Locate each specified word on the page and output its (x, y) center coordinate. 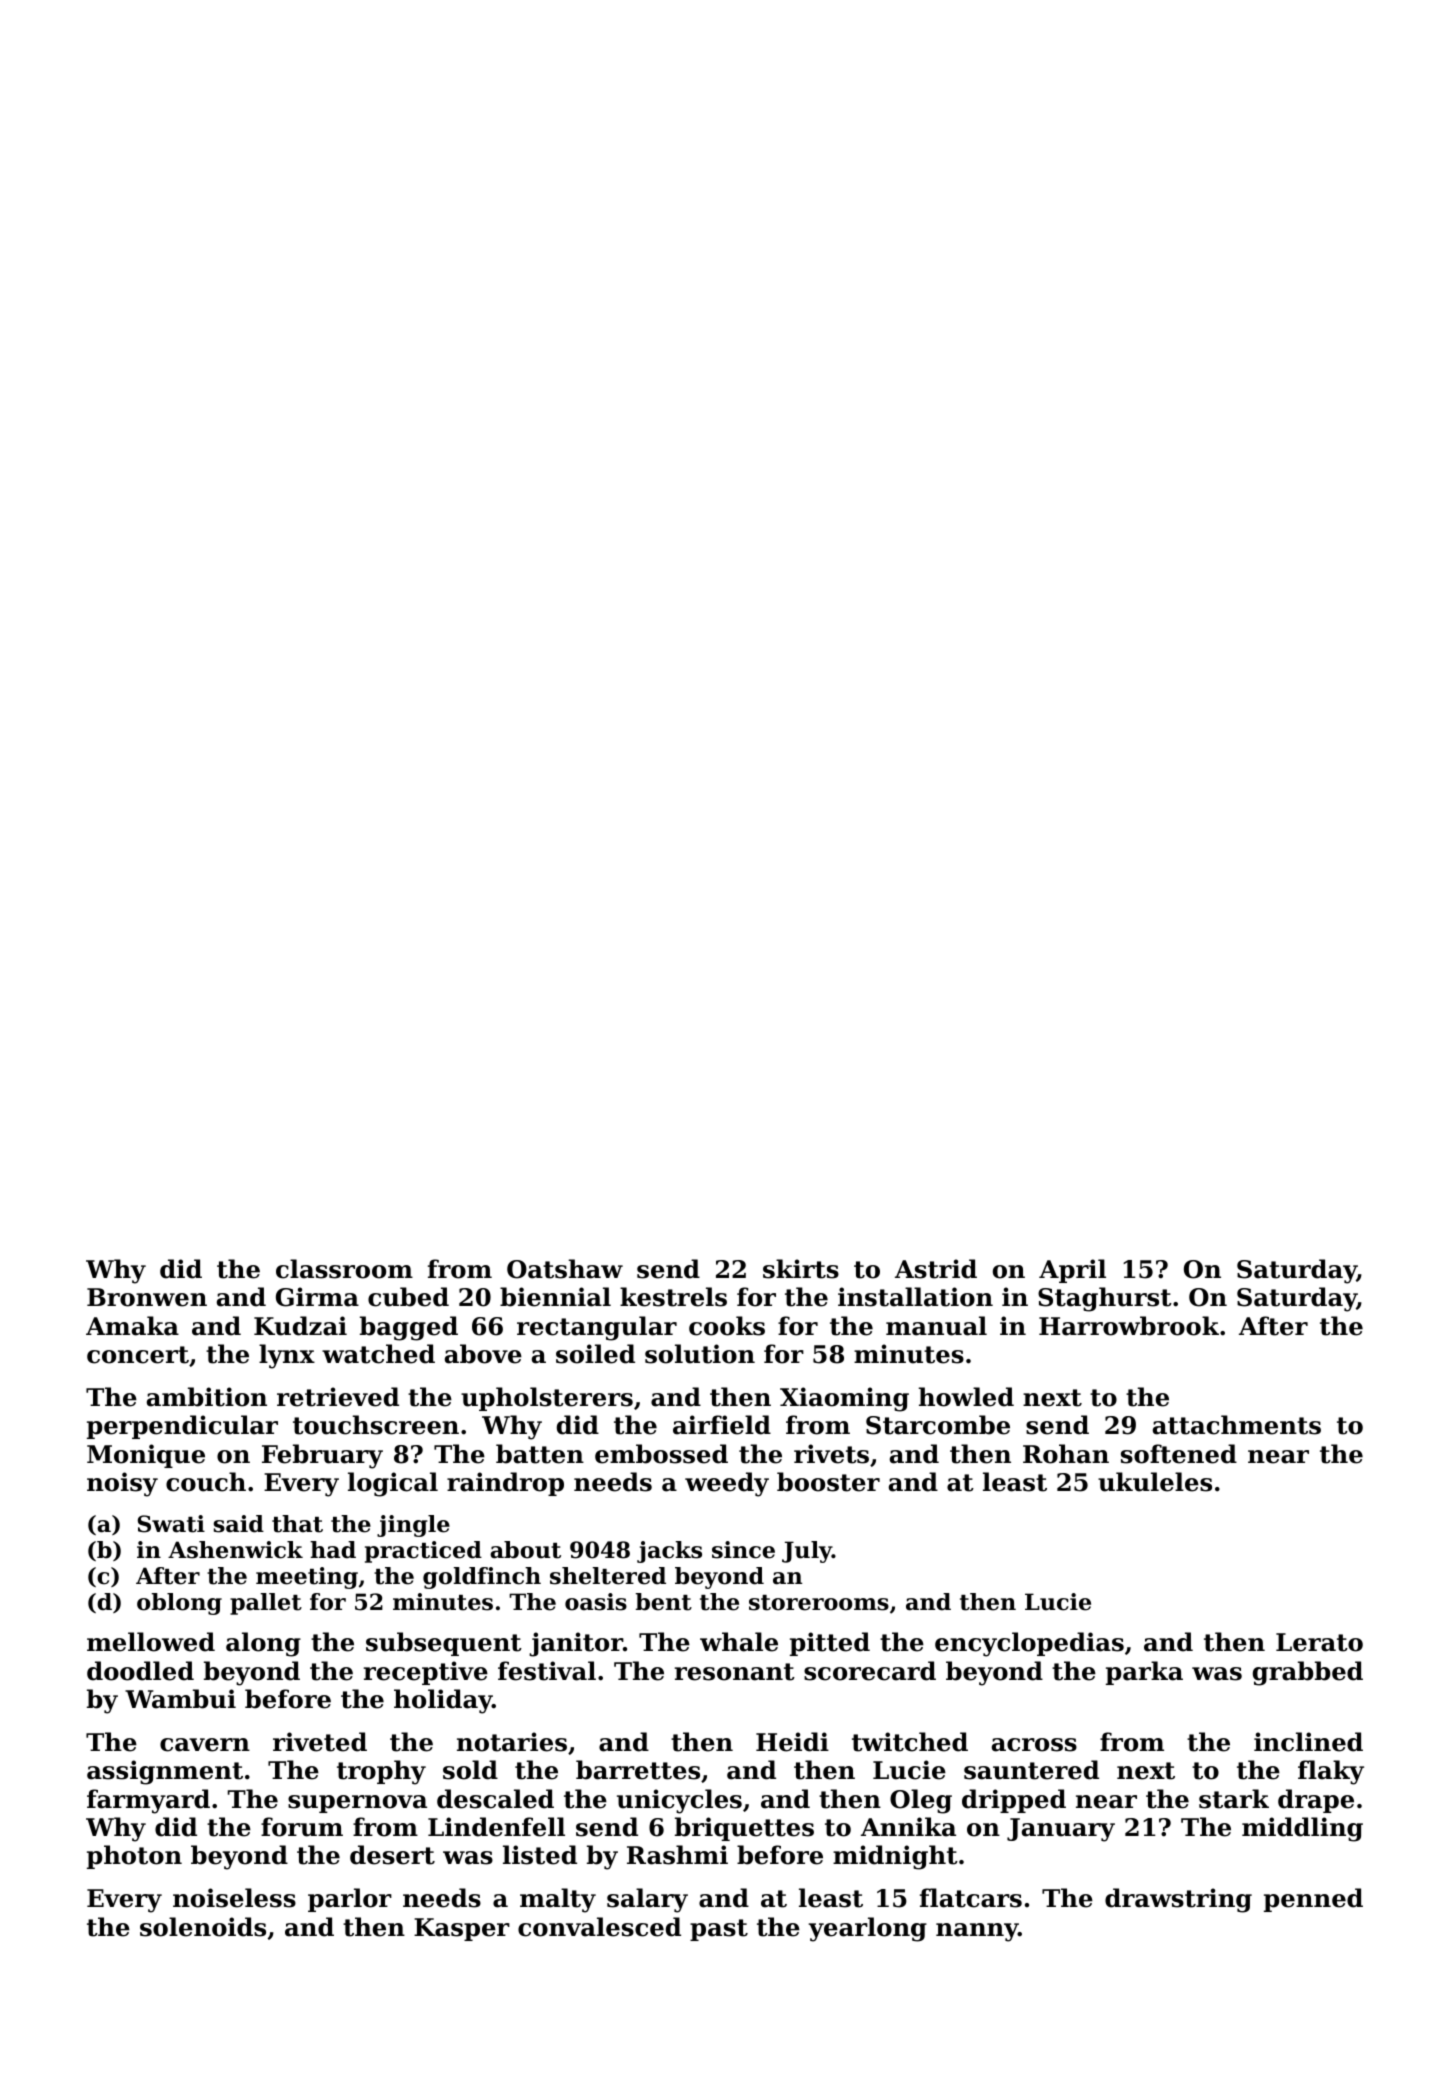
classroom (344, 1269)
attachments (1237, 1425)
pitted (830, 1644)
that (297, 1524)
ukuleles (1155, 1482)
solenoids (203, 1927)
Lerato (1319, 1642)
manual (936, 1326)
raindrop (505, 1484)
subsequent (444, 1644)
